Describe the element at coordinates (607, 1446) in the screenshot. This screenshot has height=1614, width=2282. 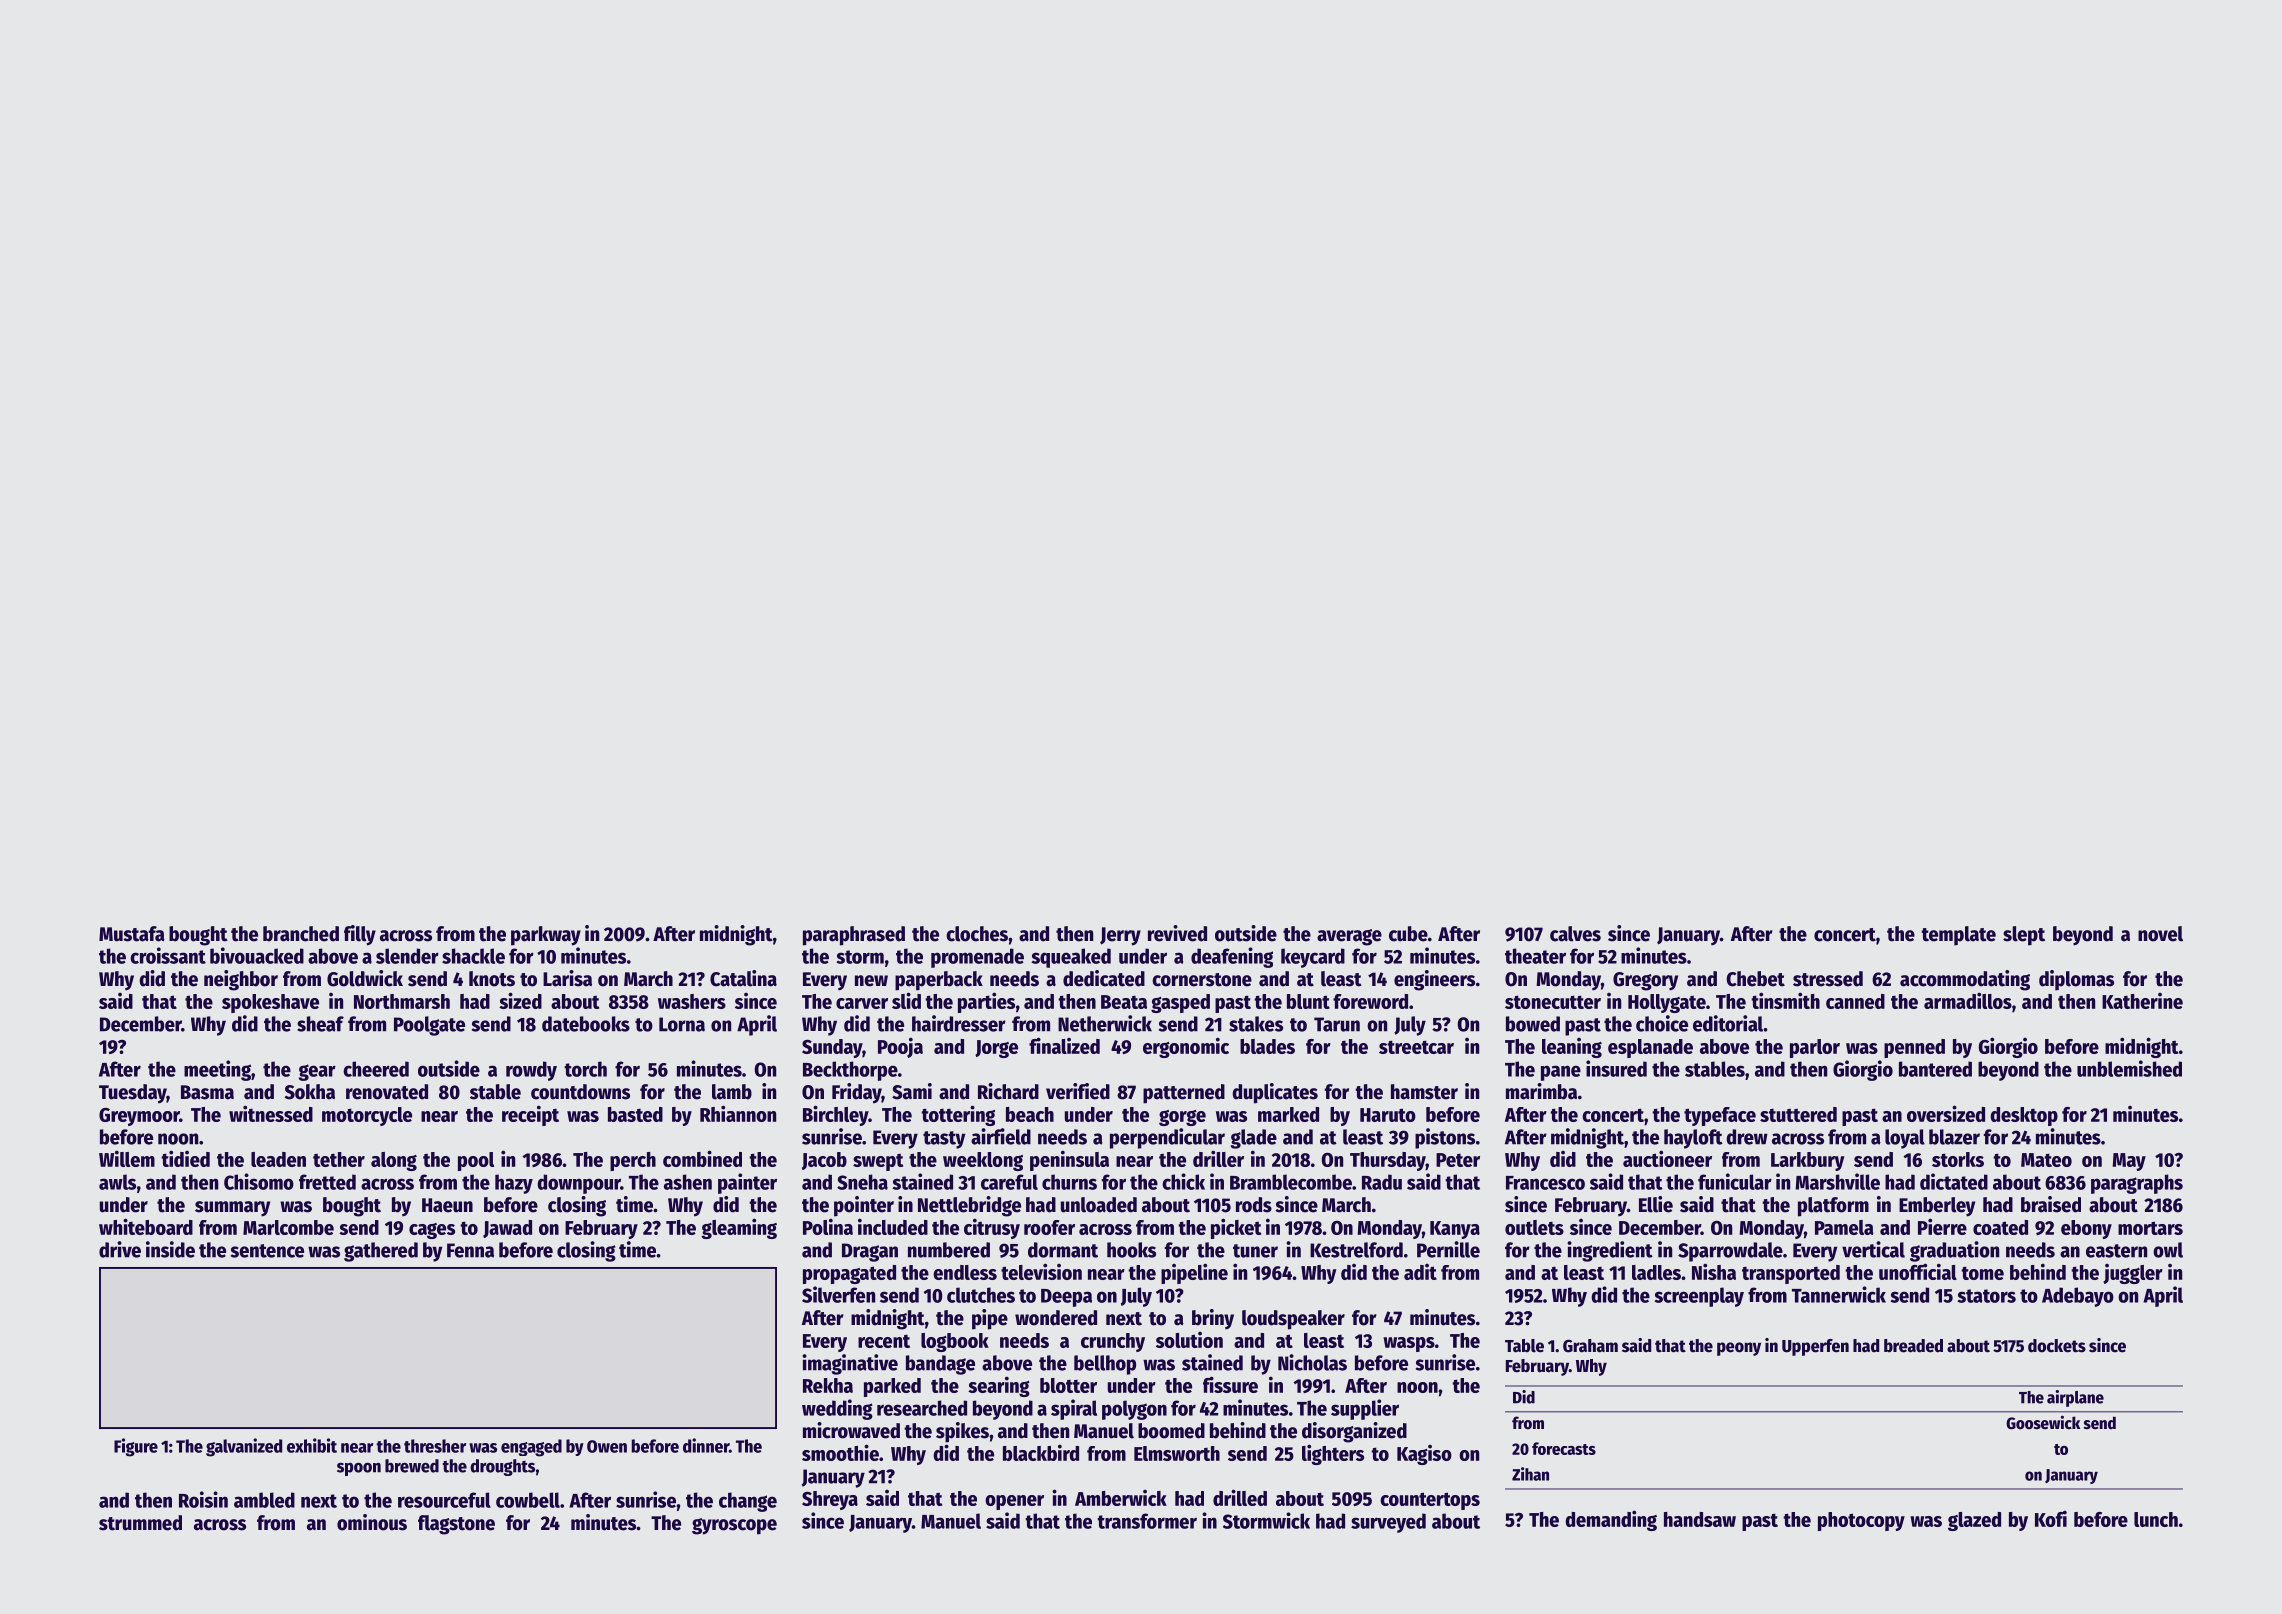
I see `Owen` at that location.
